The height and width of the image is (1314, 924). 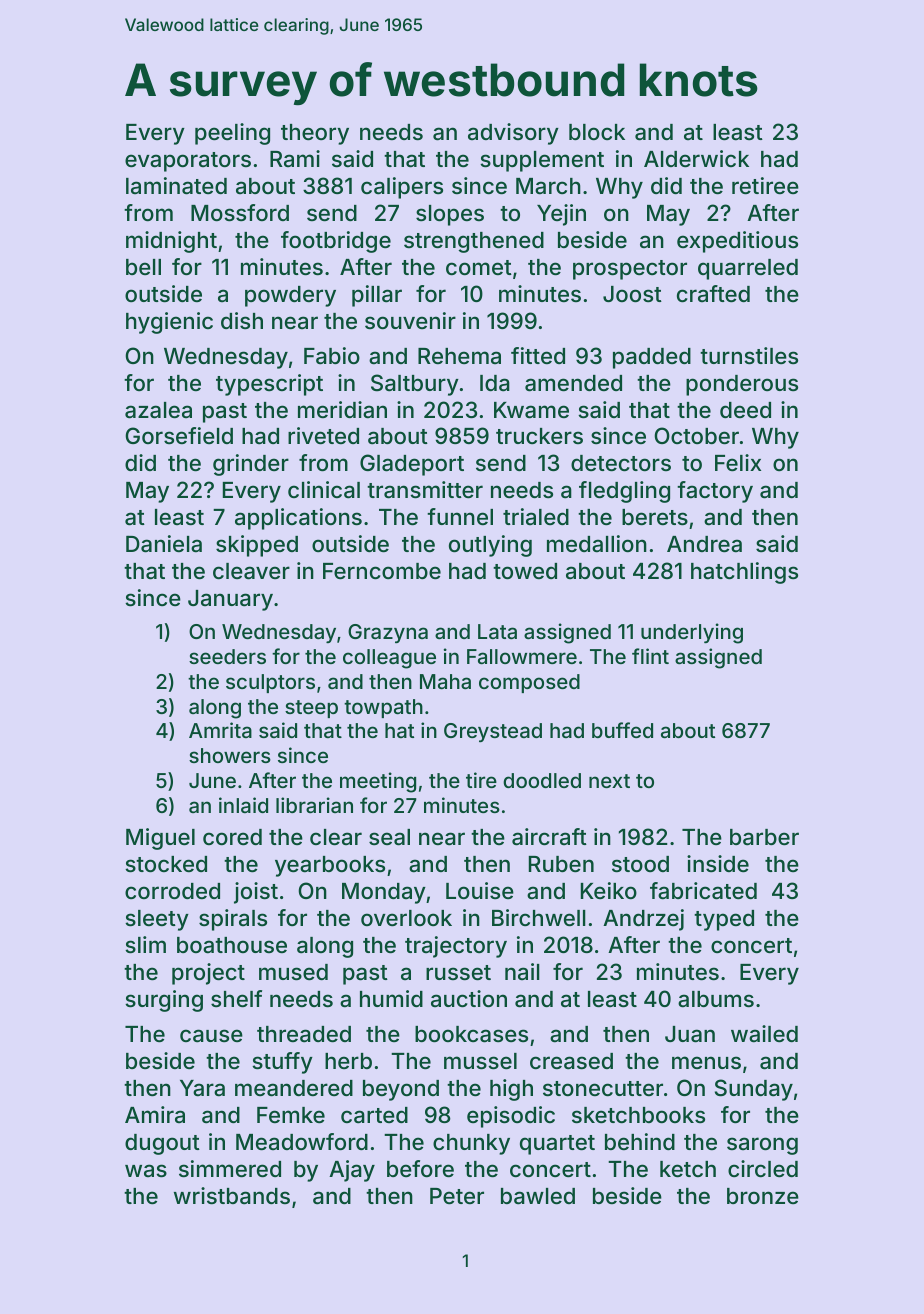 I want to click on hygienic, so click(x=169, y=323).
